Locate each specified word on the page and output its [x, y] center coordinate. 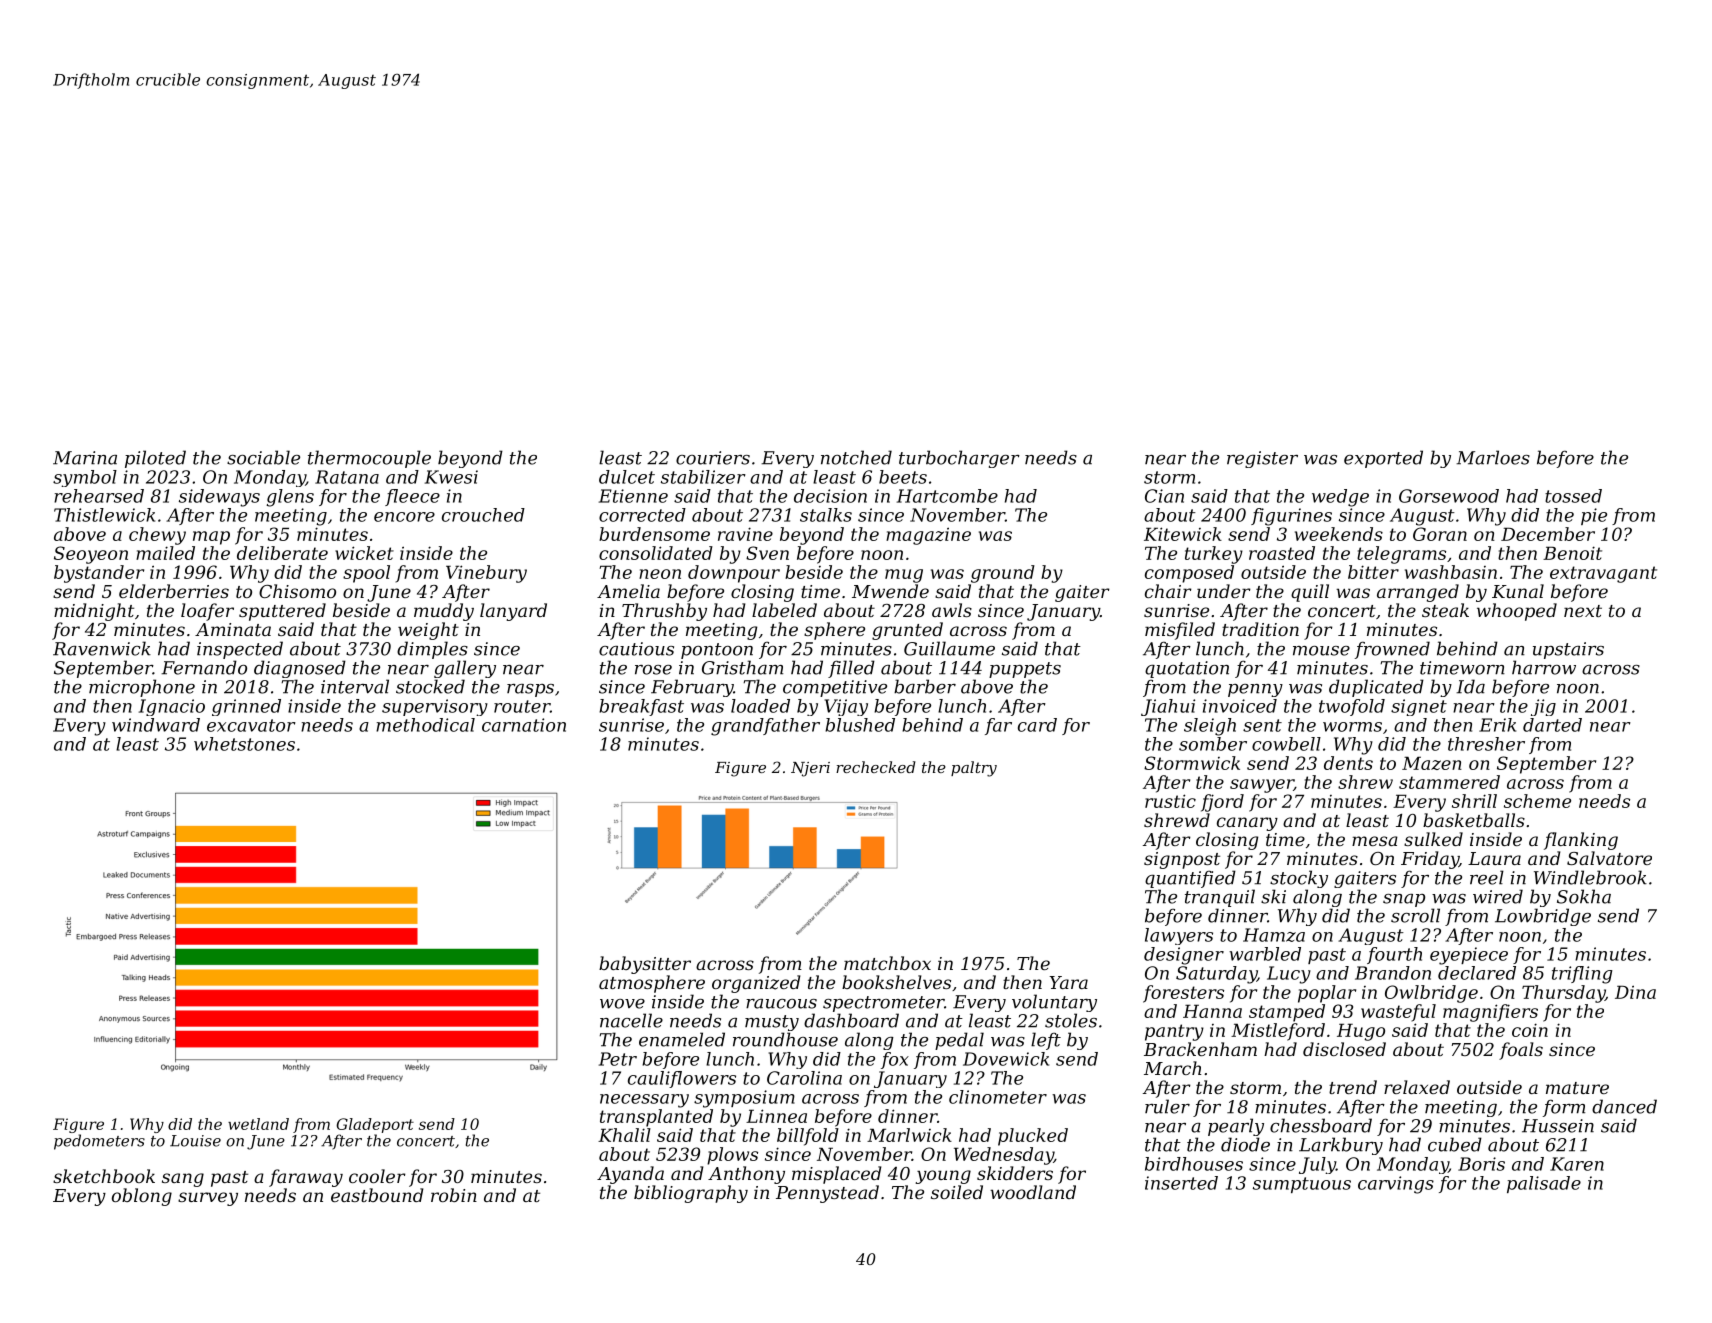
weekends [1339, 534]
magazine [928, 536]
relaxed [1417, 1087]
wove [622, 1004]
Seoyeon [91, 555]
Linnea [776, 1116]
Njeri [810, 769]
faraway [306, 1178]
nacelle [631, 1020]
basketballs [1474, 820]
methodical [425, 725]
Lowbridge [1543, 917]
